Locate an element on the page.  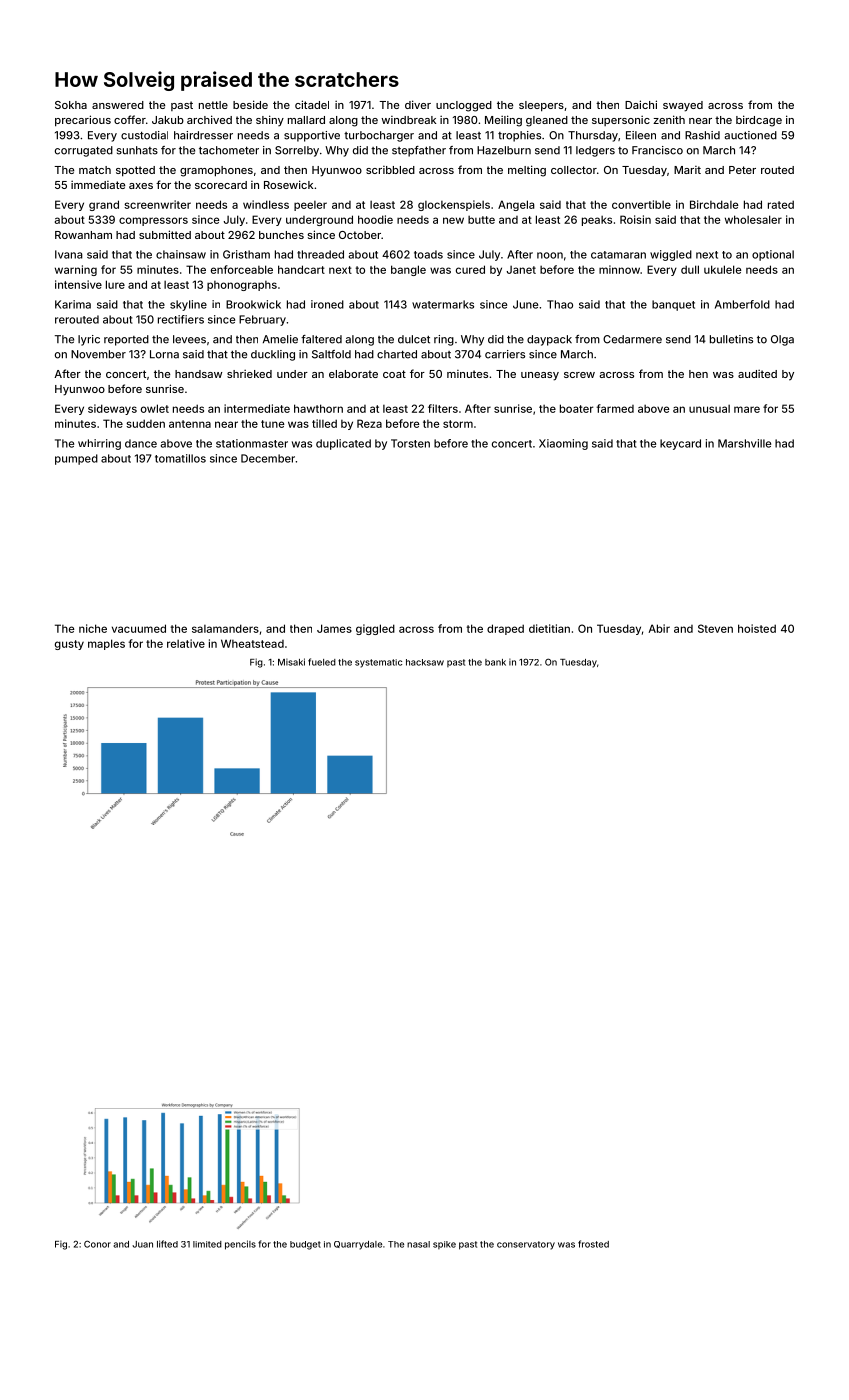
Conor is located at coordinates (97, 1244).
